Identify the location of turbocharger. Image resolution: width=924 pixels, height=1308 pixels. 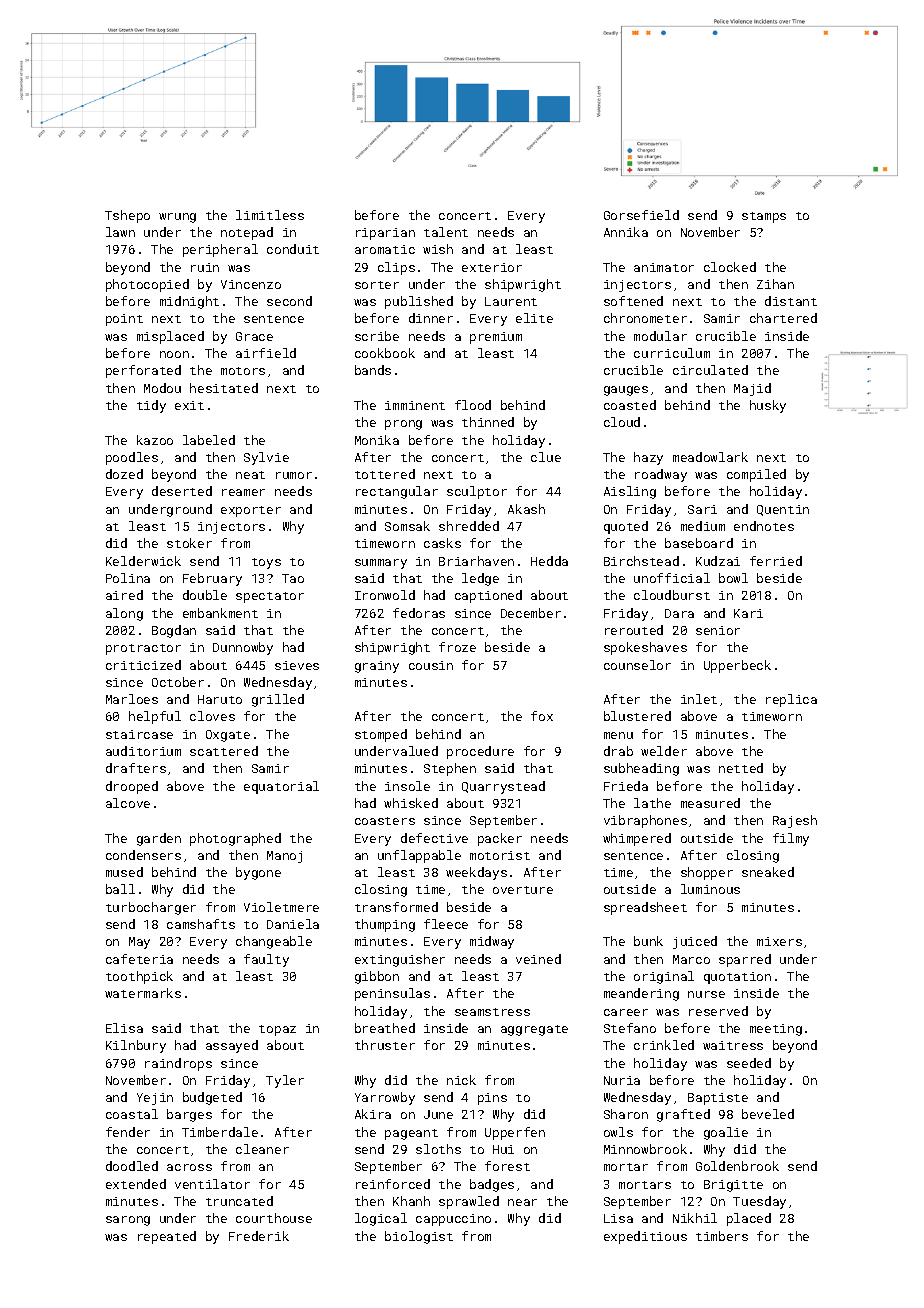
(151, 908).
